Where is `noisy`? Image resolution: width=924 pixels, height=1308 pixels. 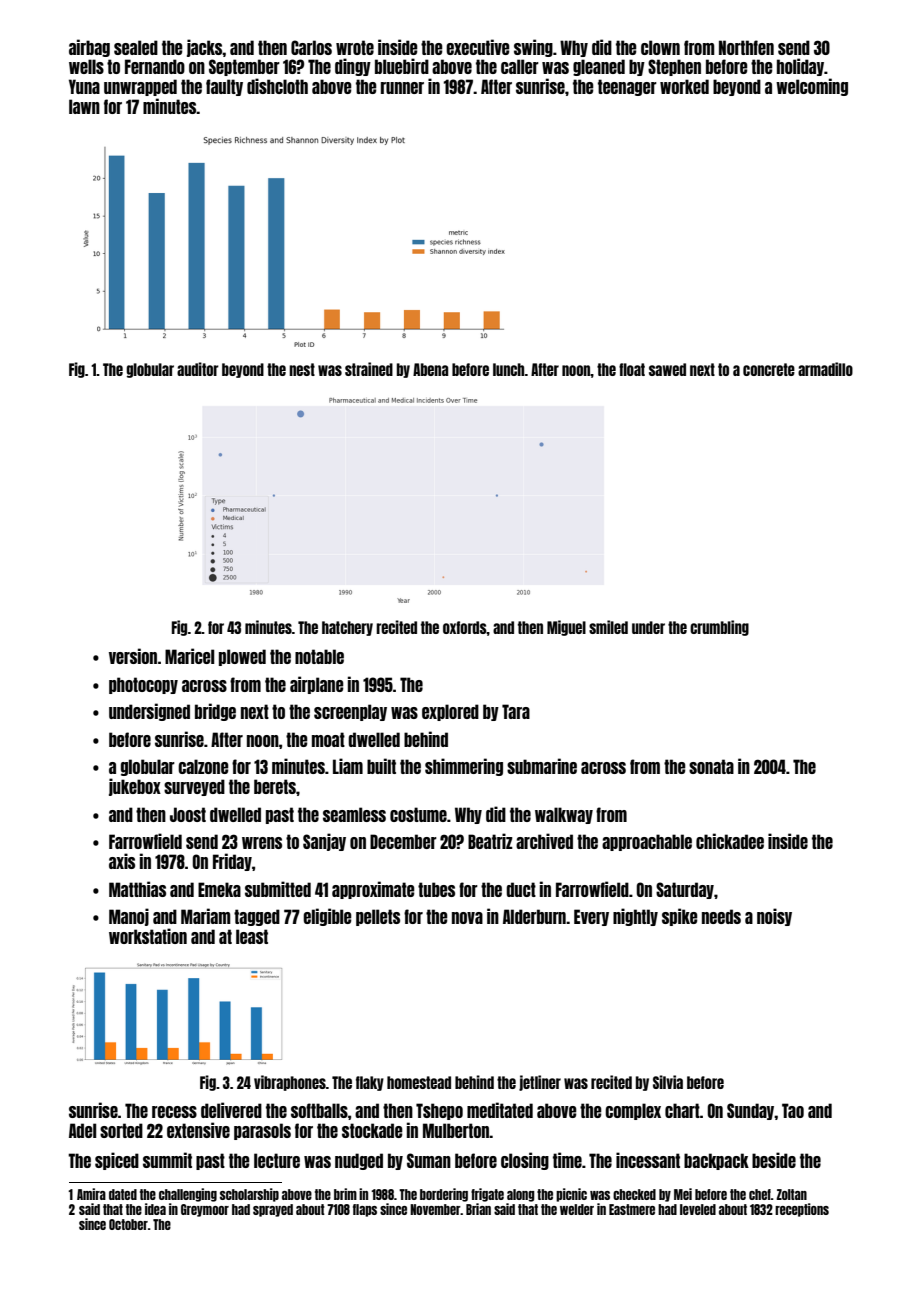
noisy is located at coordinates (774, 917).
